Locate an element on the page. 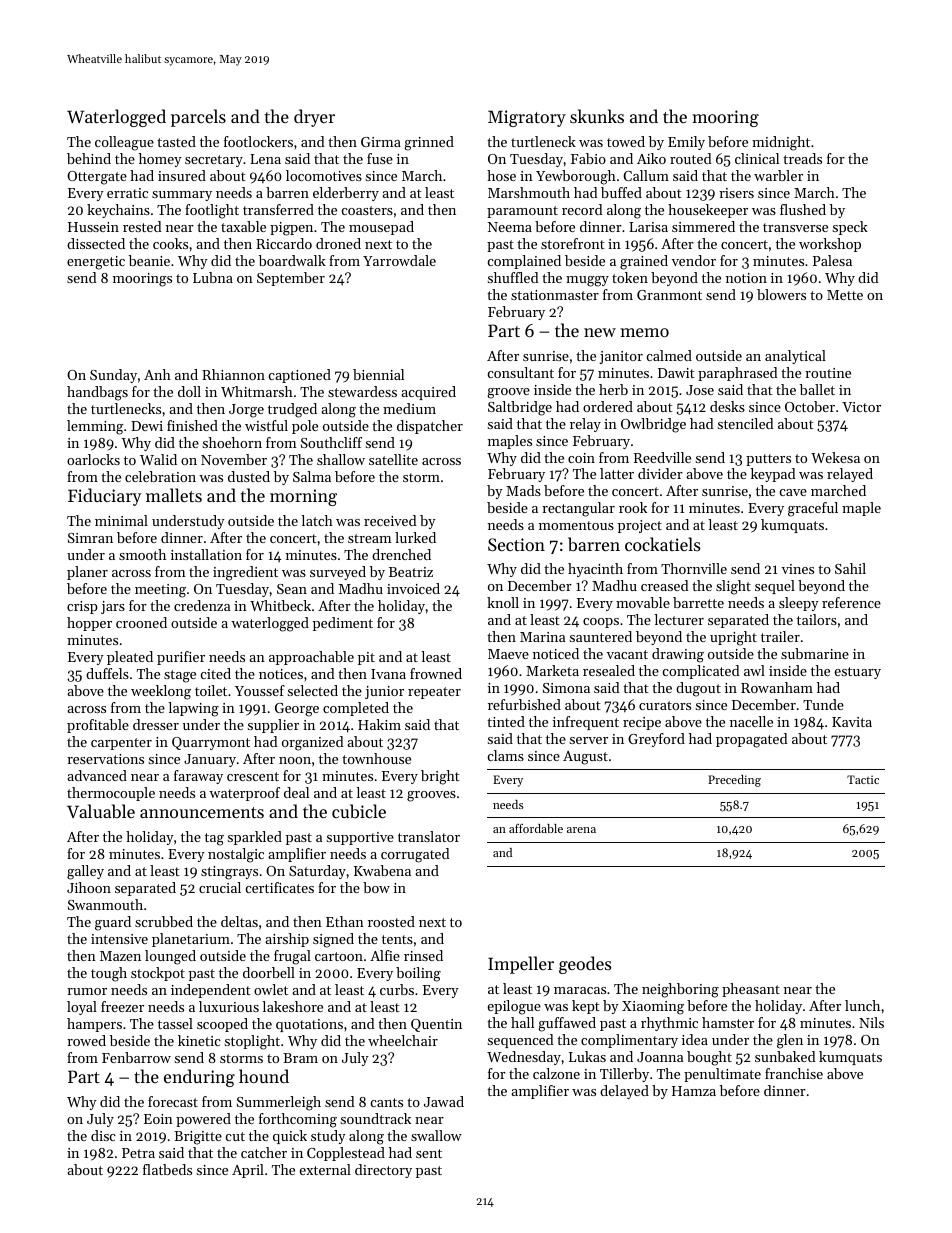 The width and height of the image is (952, 1233). profitable is located at coordinates (98, 726).
